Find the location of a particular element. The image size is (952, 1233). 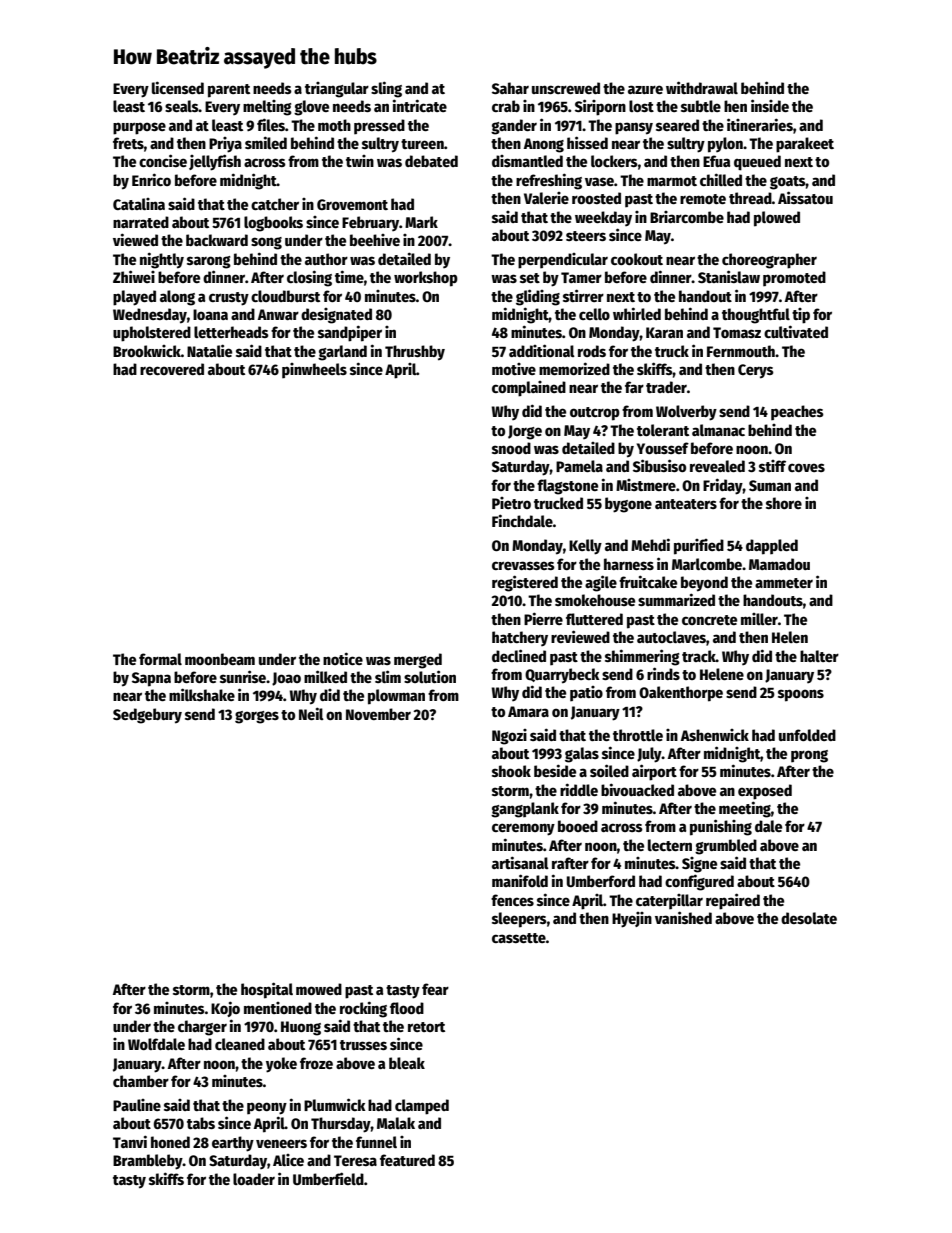

Umberfield is located at coordinates (328, 1178).
